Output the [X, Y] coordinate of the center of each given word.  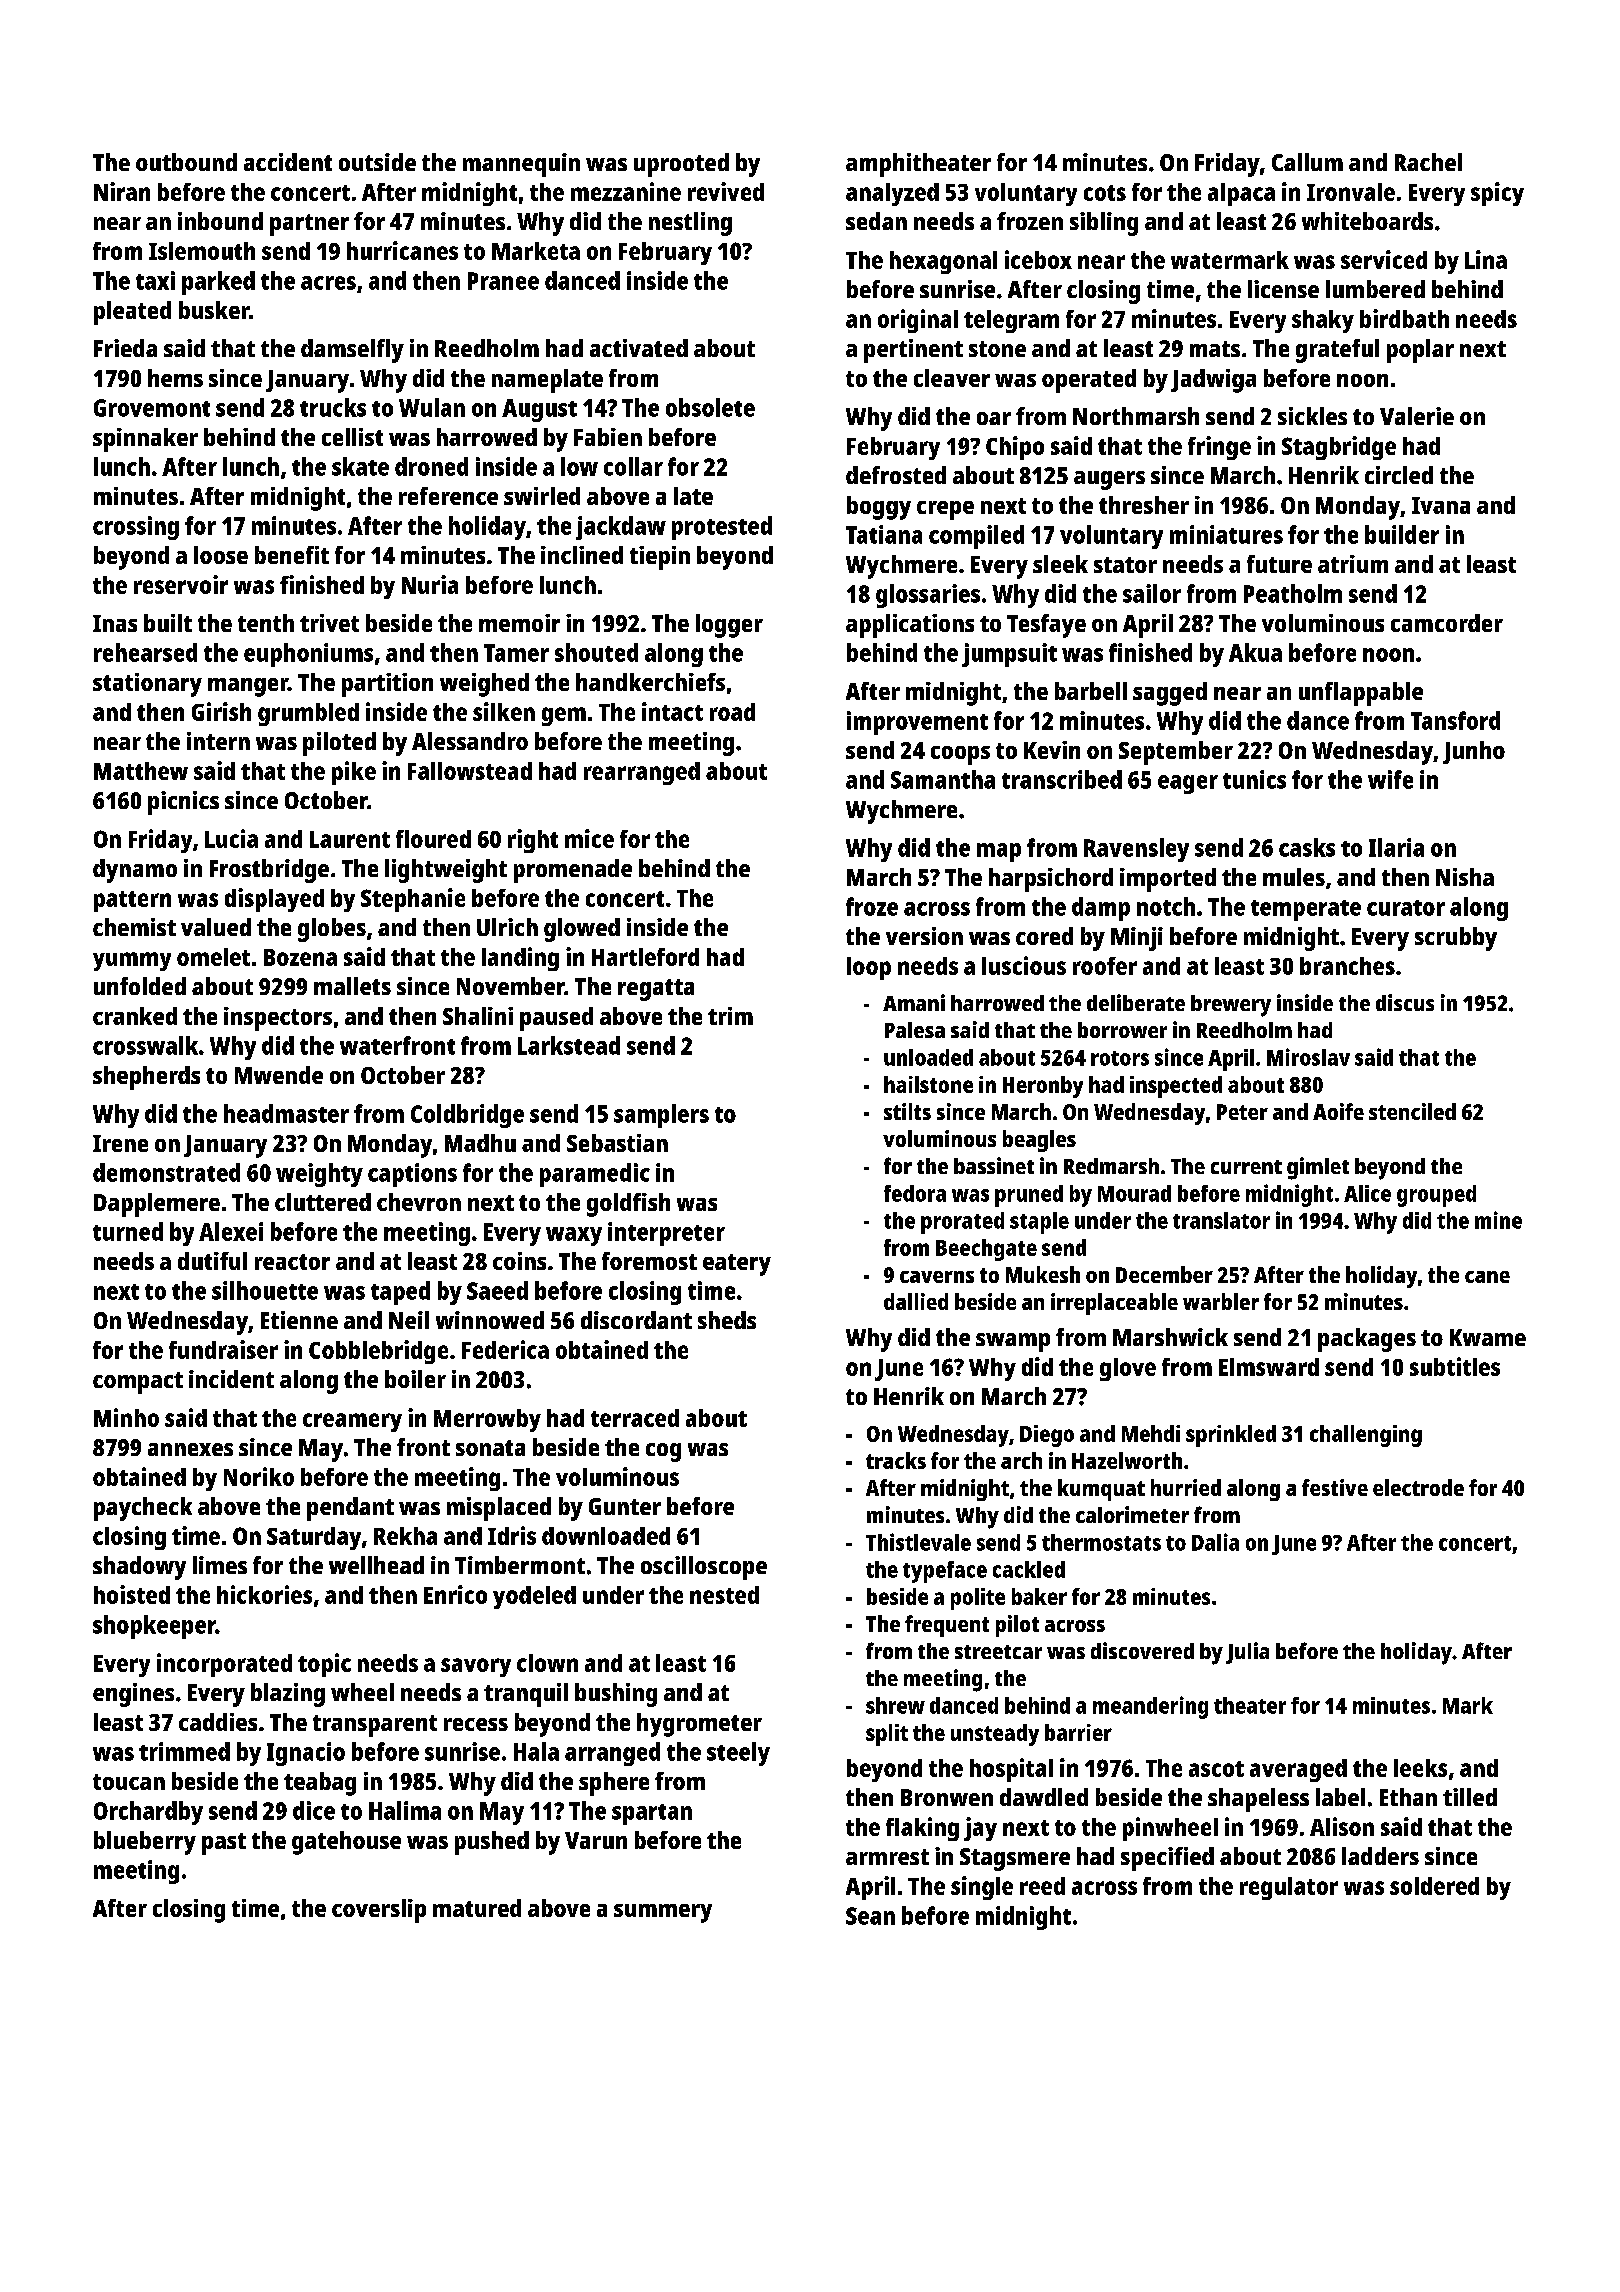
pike [354, 773]
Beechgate [986, 1250]
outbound [186, 162]
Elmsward [1269, 1367]
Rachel [1428, 162]
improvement [917, 723]
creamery [352, 1422]
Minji [1137, 939]
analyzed [892, 194]
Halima [405, 1810]
